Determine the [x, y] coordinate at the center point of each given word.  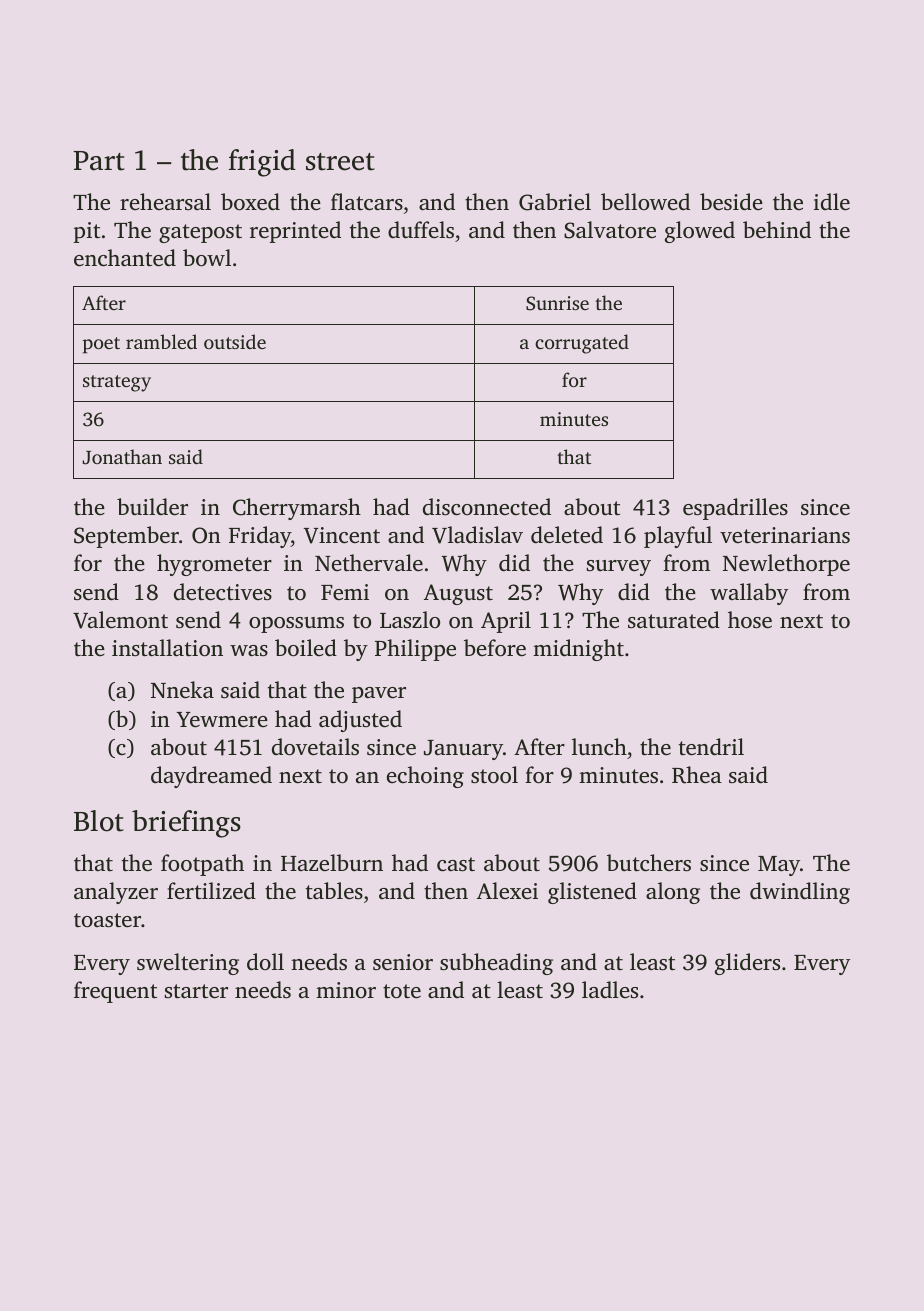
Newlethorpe [786, 565]
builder [152, 507]
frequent [115, 992]
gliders [747, 964]
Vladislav [477, 535]
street [340, 162]
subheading [496, 964]
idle [832, 202]
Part [99, 161]
